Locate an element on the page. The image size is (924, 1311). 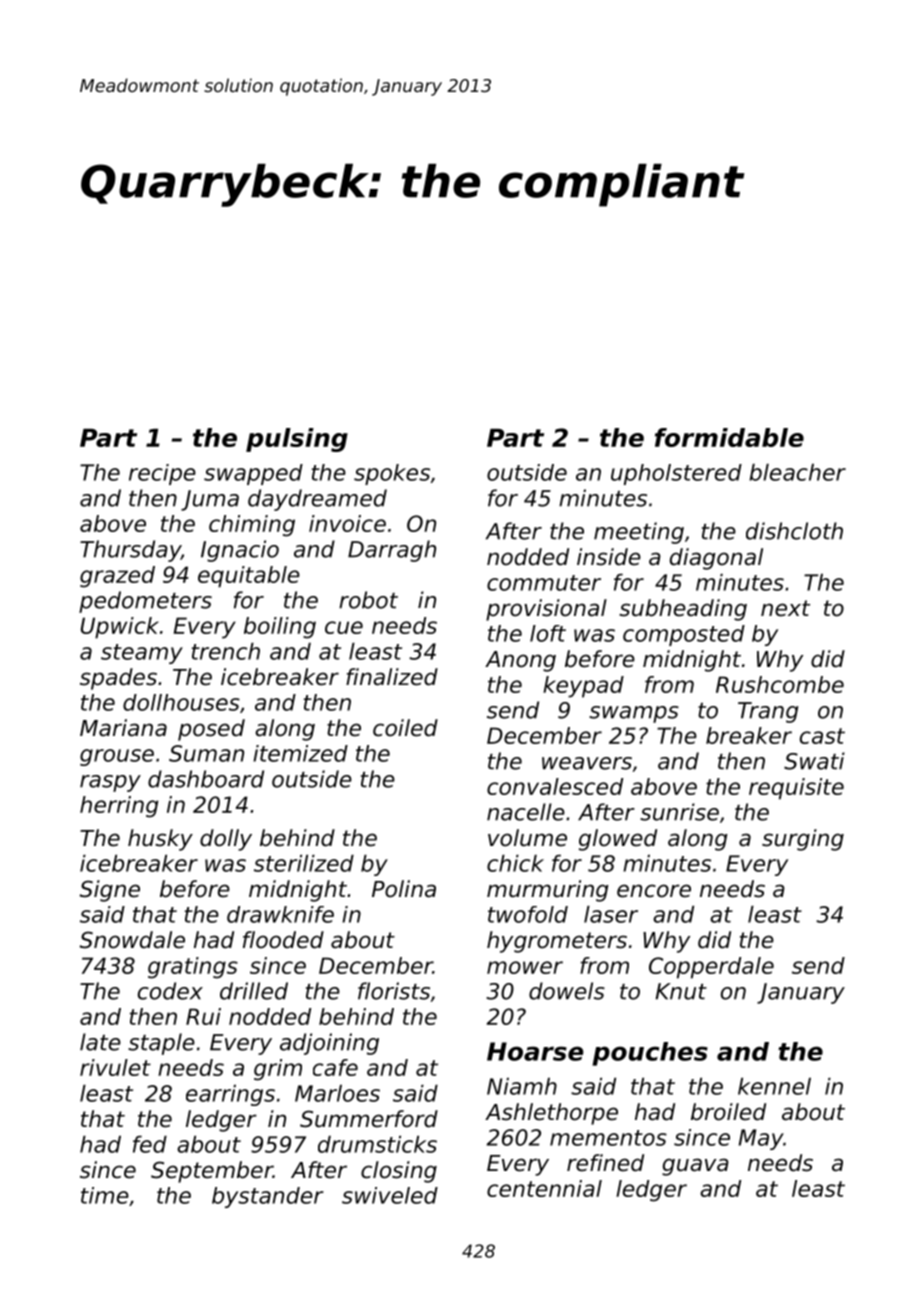
Hoarse is located at coordinates (535, 1051).
